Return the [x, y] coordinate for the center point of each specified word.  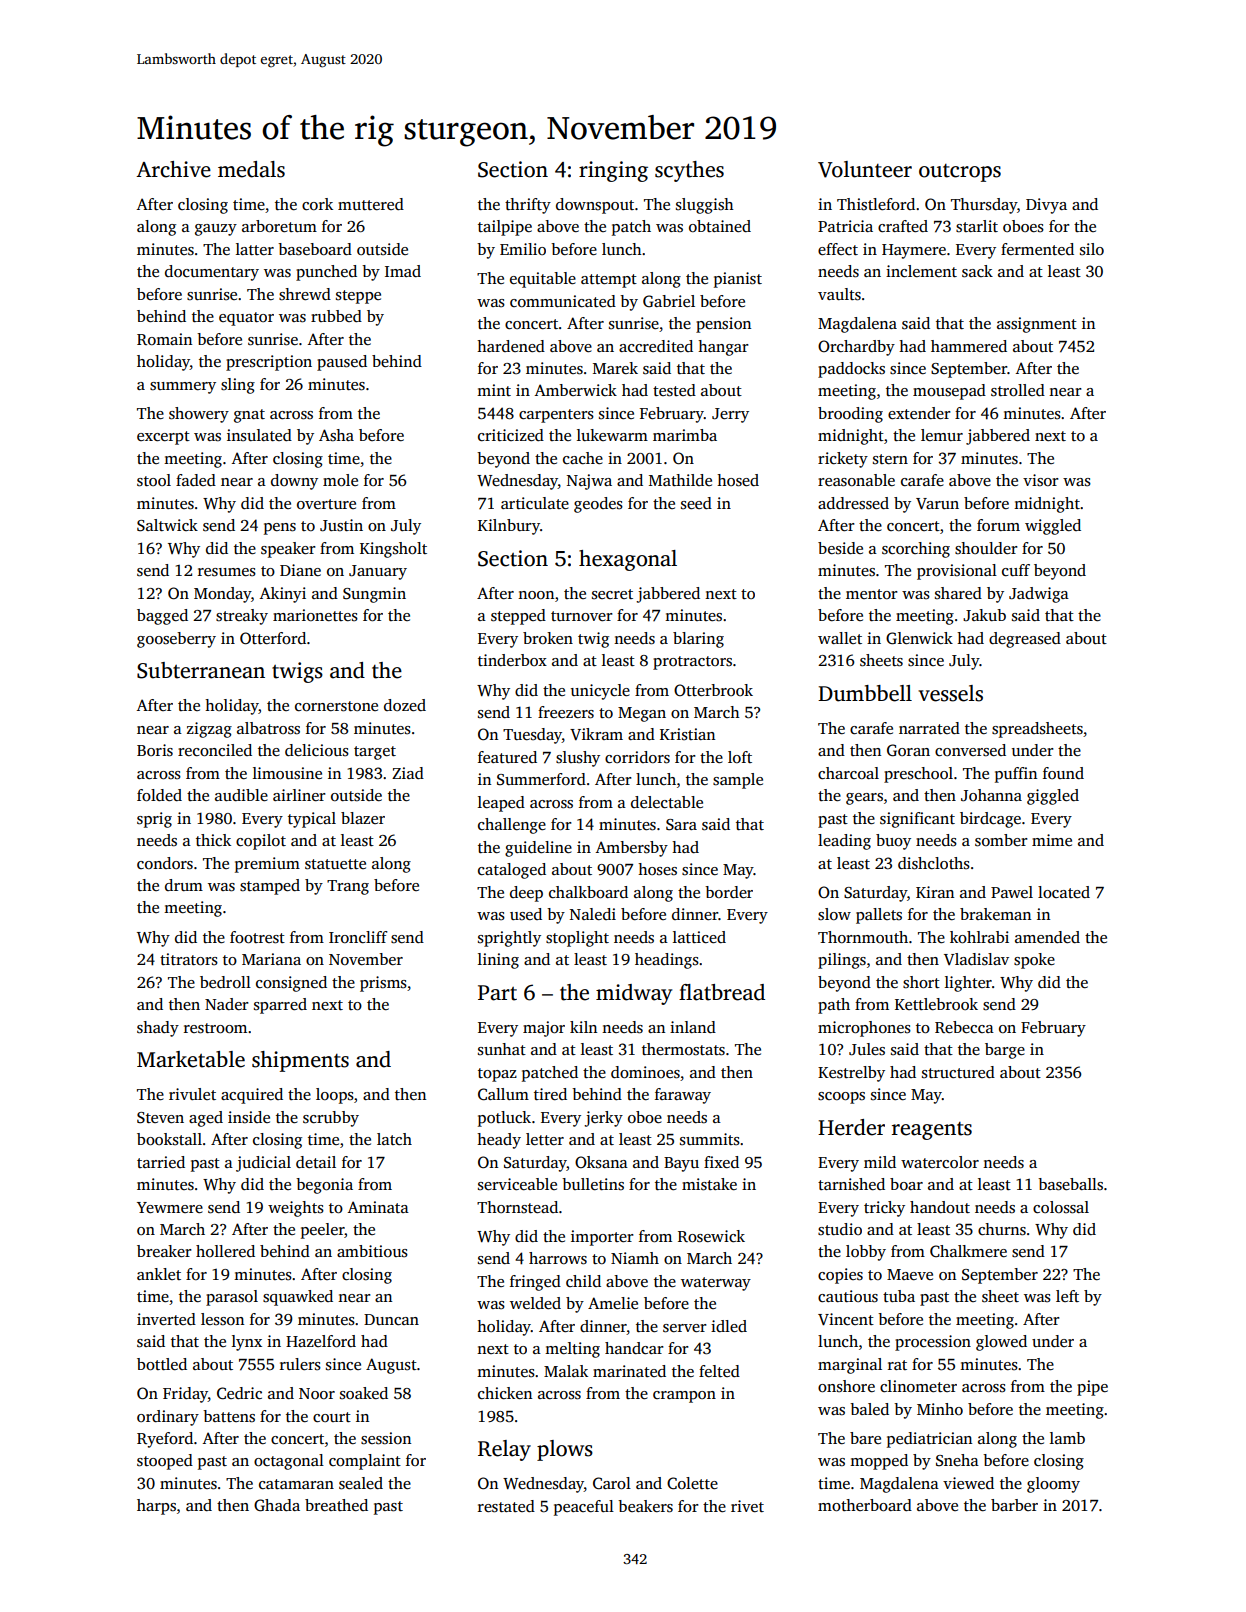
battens [229, 1416]
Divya [1046, 206]
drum [184, 885]
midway [634, 994]
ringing [613, 171]
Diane [300, 570]
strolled [1018, 390]
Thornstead [517, 1207]
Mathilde [680, 480]
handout [940, 1207]
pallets [879, 916]
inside [249, 1117]
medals [251, 169]
